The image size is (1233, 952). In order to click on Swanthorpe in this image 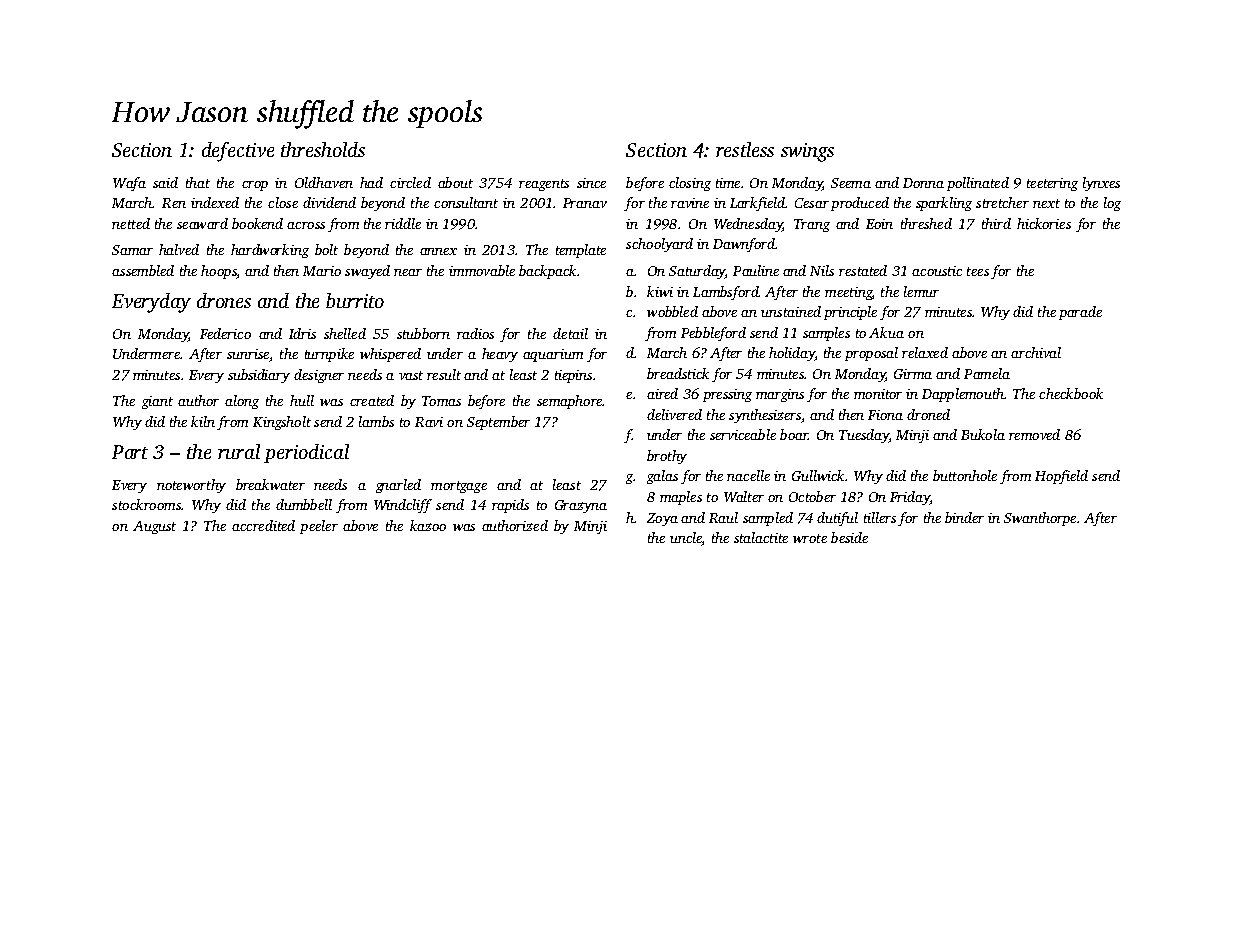, I will do `click(1040, 519)`.
